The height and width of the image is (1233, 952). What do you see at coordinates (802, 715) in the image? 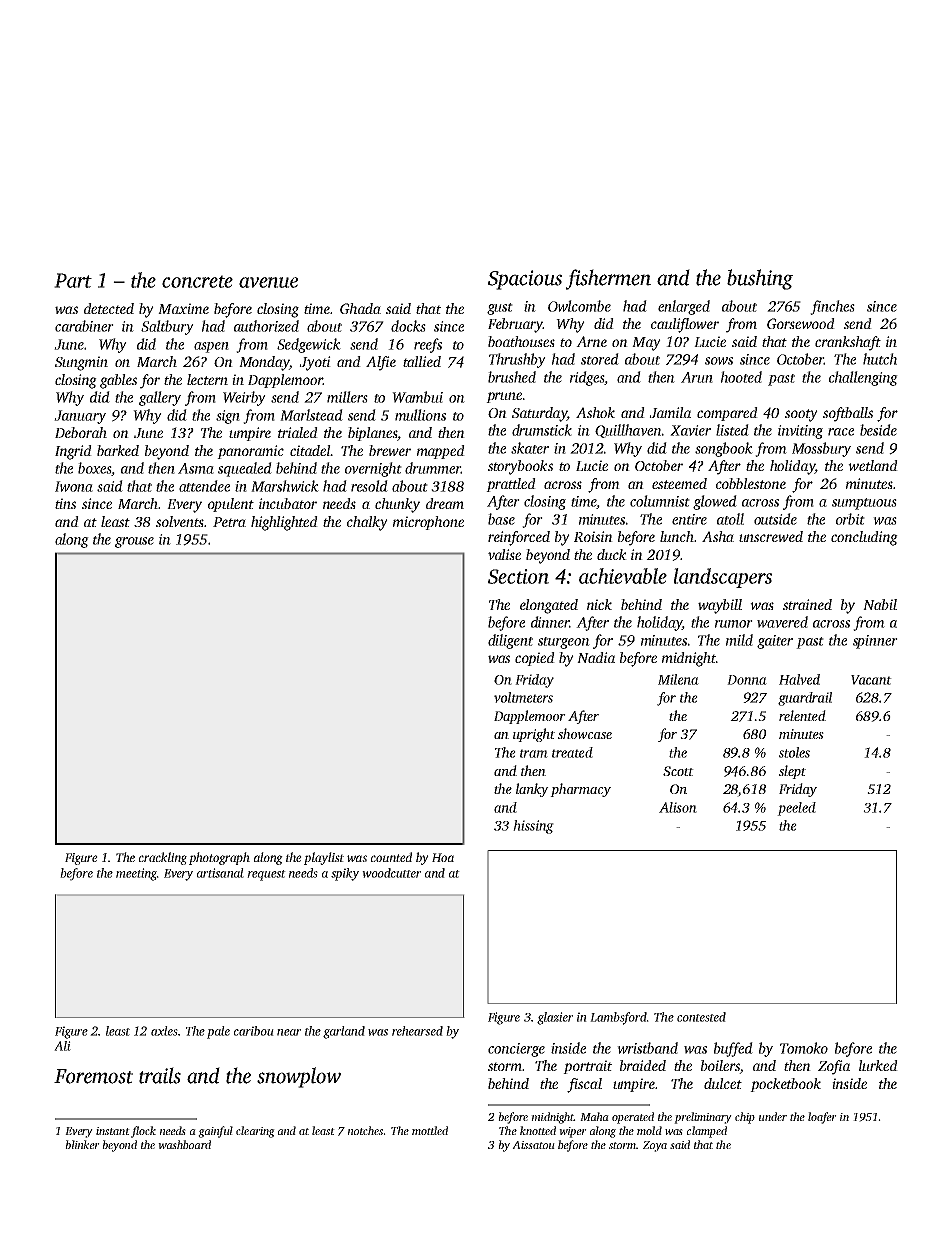
I see `relented` at bounding box center [802, 715].
